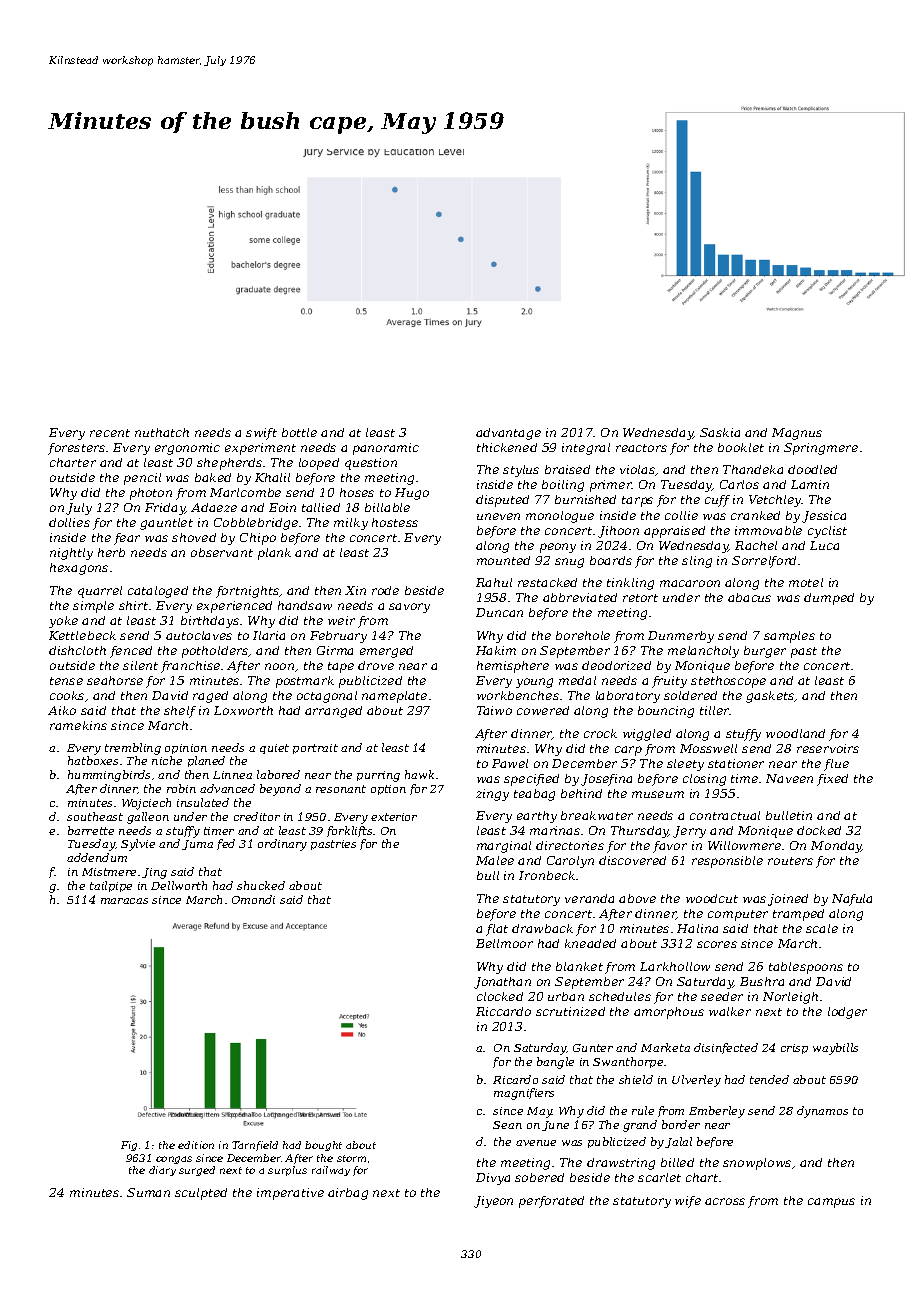 This screenshot has height=1308, width=924. Describe the element at coordinates (174, 1160) in the screenshot. I see `congas` at that location.
